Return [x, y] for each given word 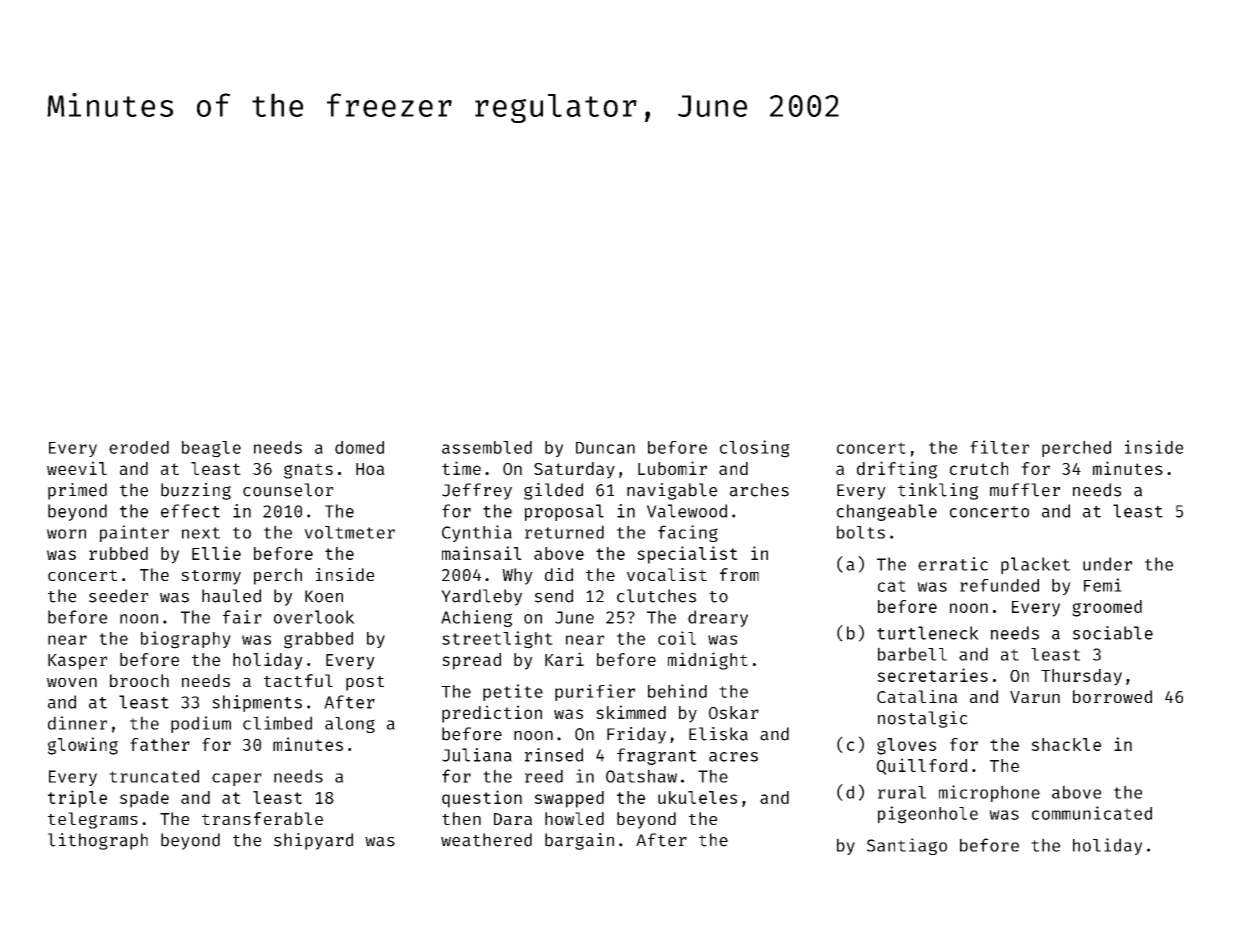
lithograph [98, 841]
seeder [118, 596]
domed [359, 447]
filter [999, 447]
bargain [579, 841]
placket [1035, 565]
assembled [487, 447]
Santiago [907, 846]
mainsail [482, 553]
